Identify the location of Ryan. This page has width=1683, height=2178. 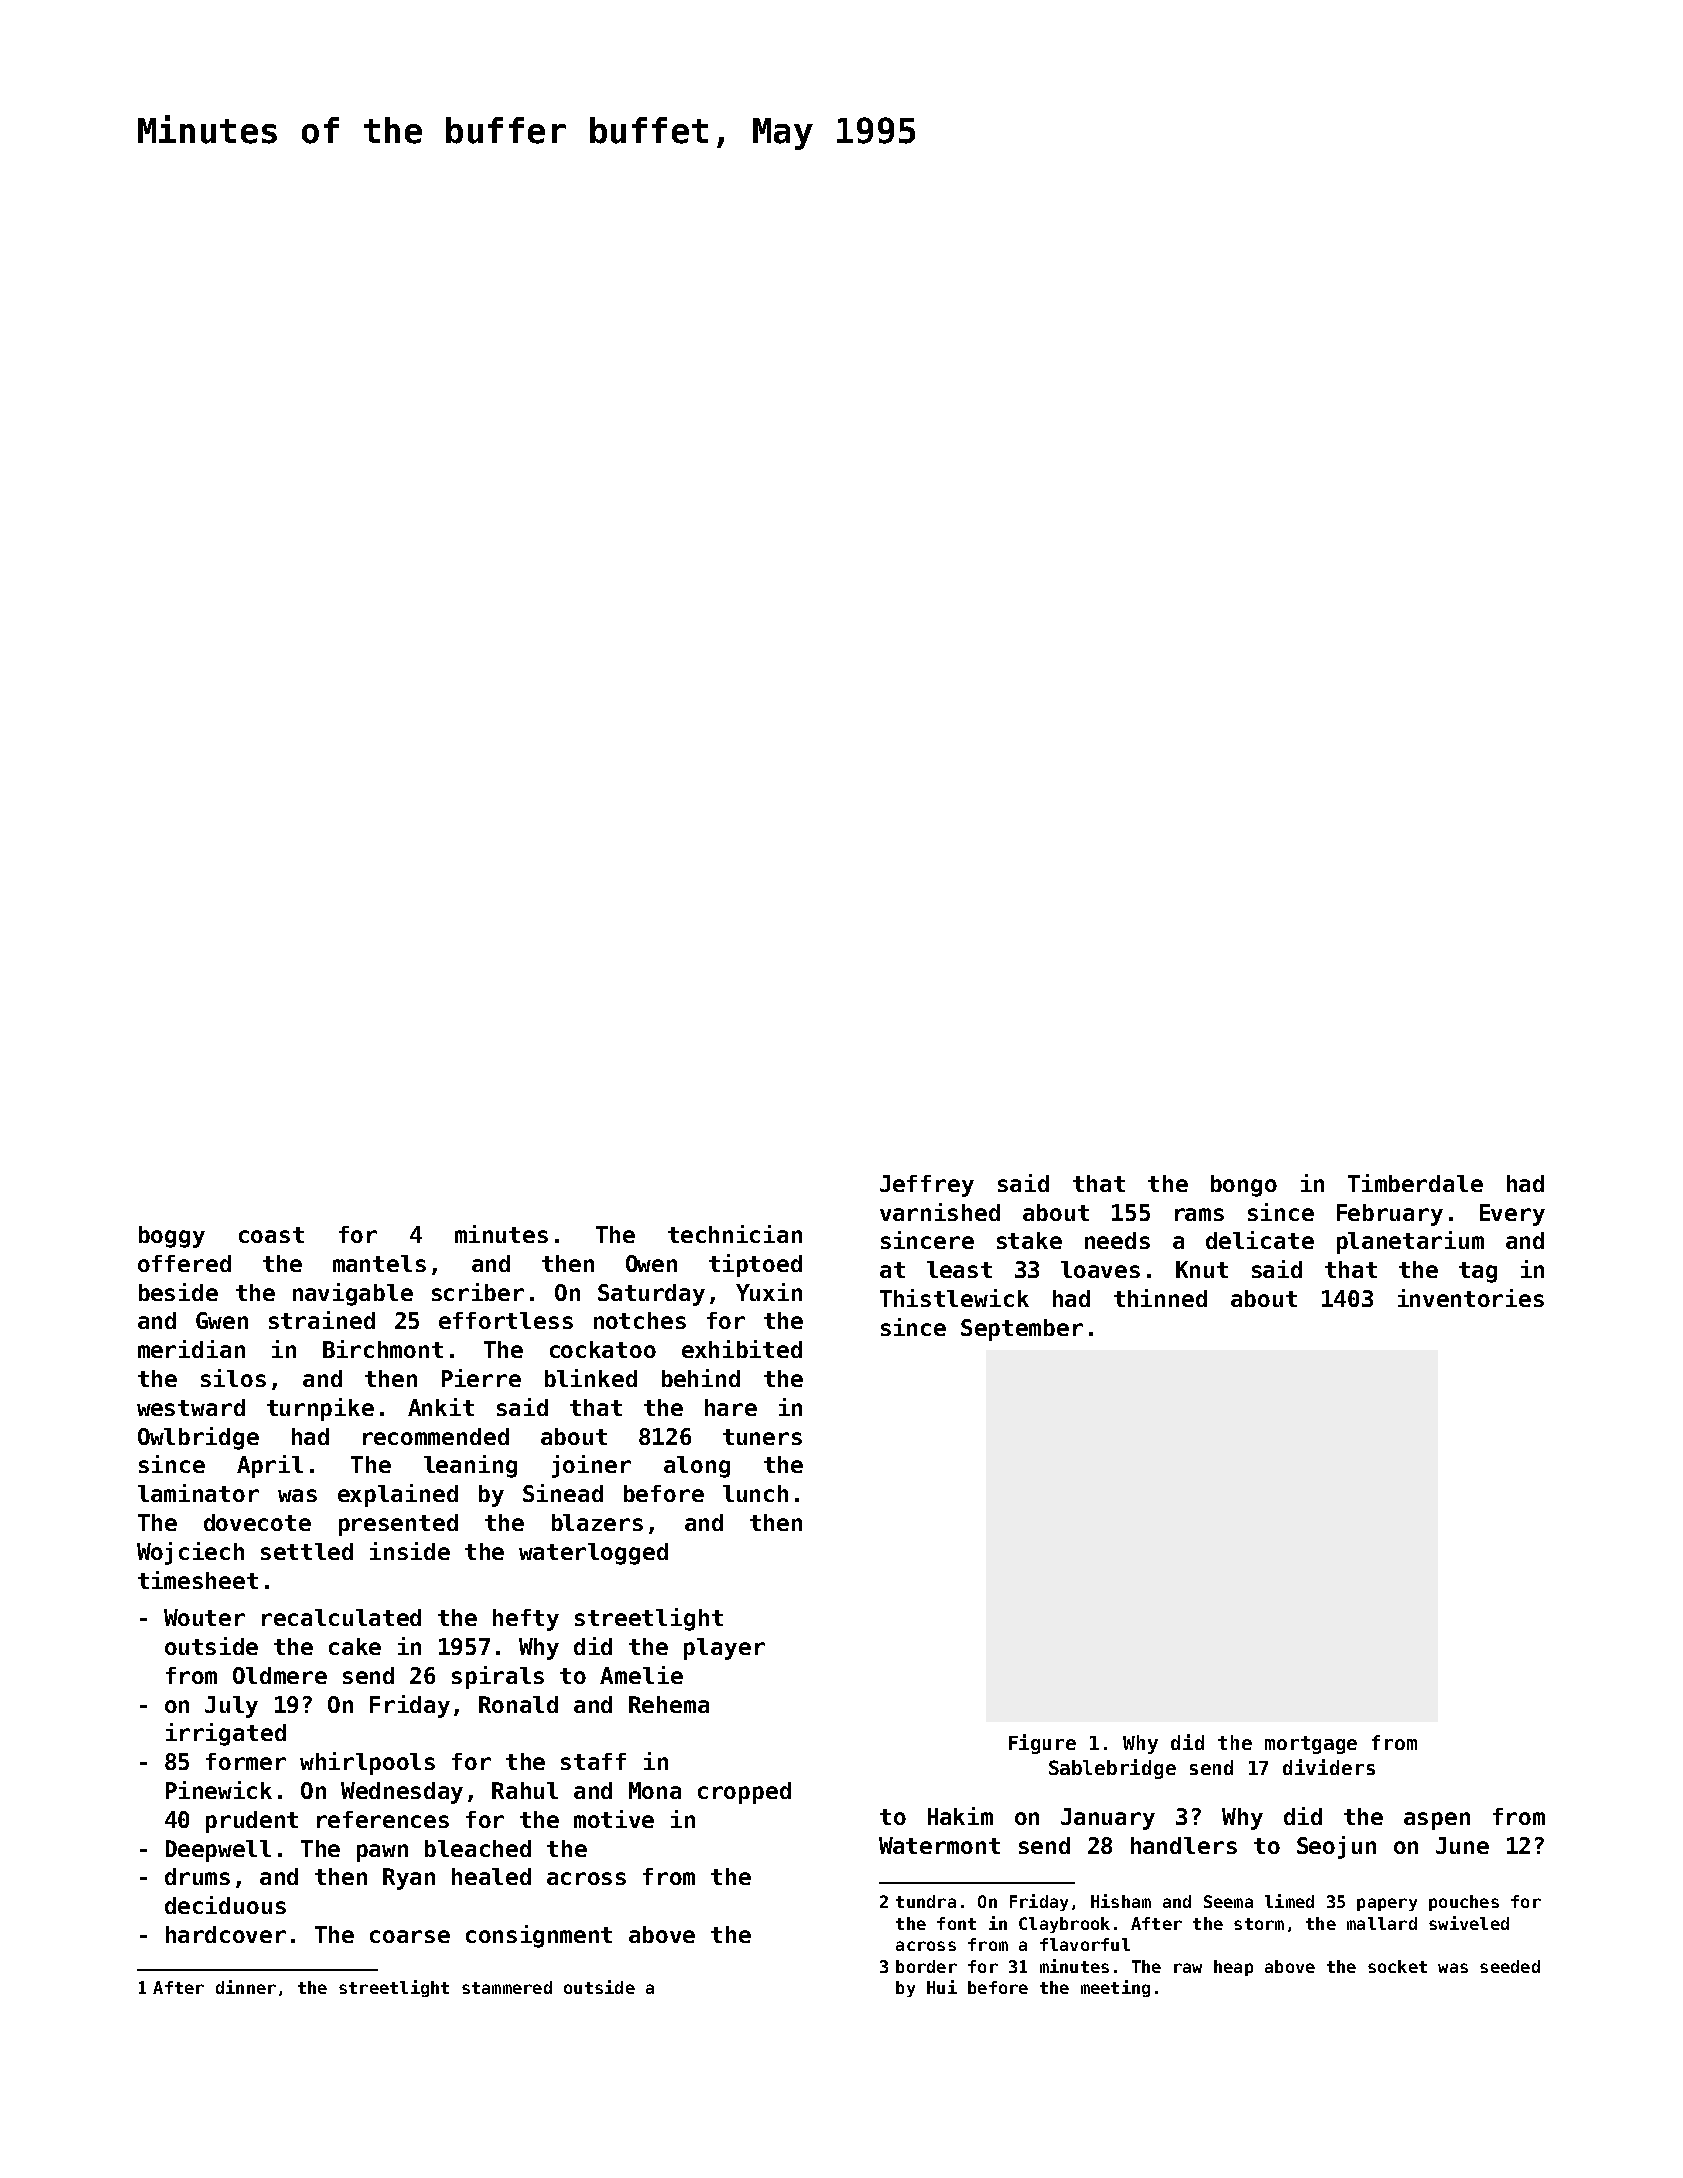
(409, 1879).
